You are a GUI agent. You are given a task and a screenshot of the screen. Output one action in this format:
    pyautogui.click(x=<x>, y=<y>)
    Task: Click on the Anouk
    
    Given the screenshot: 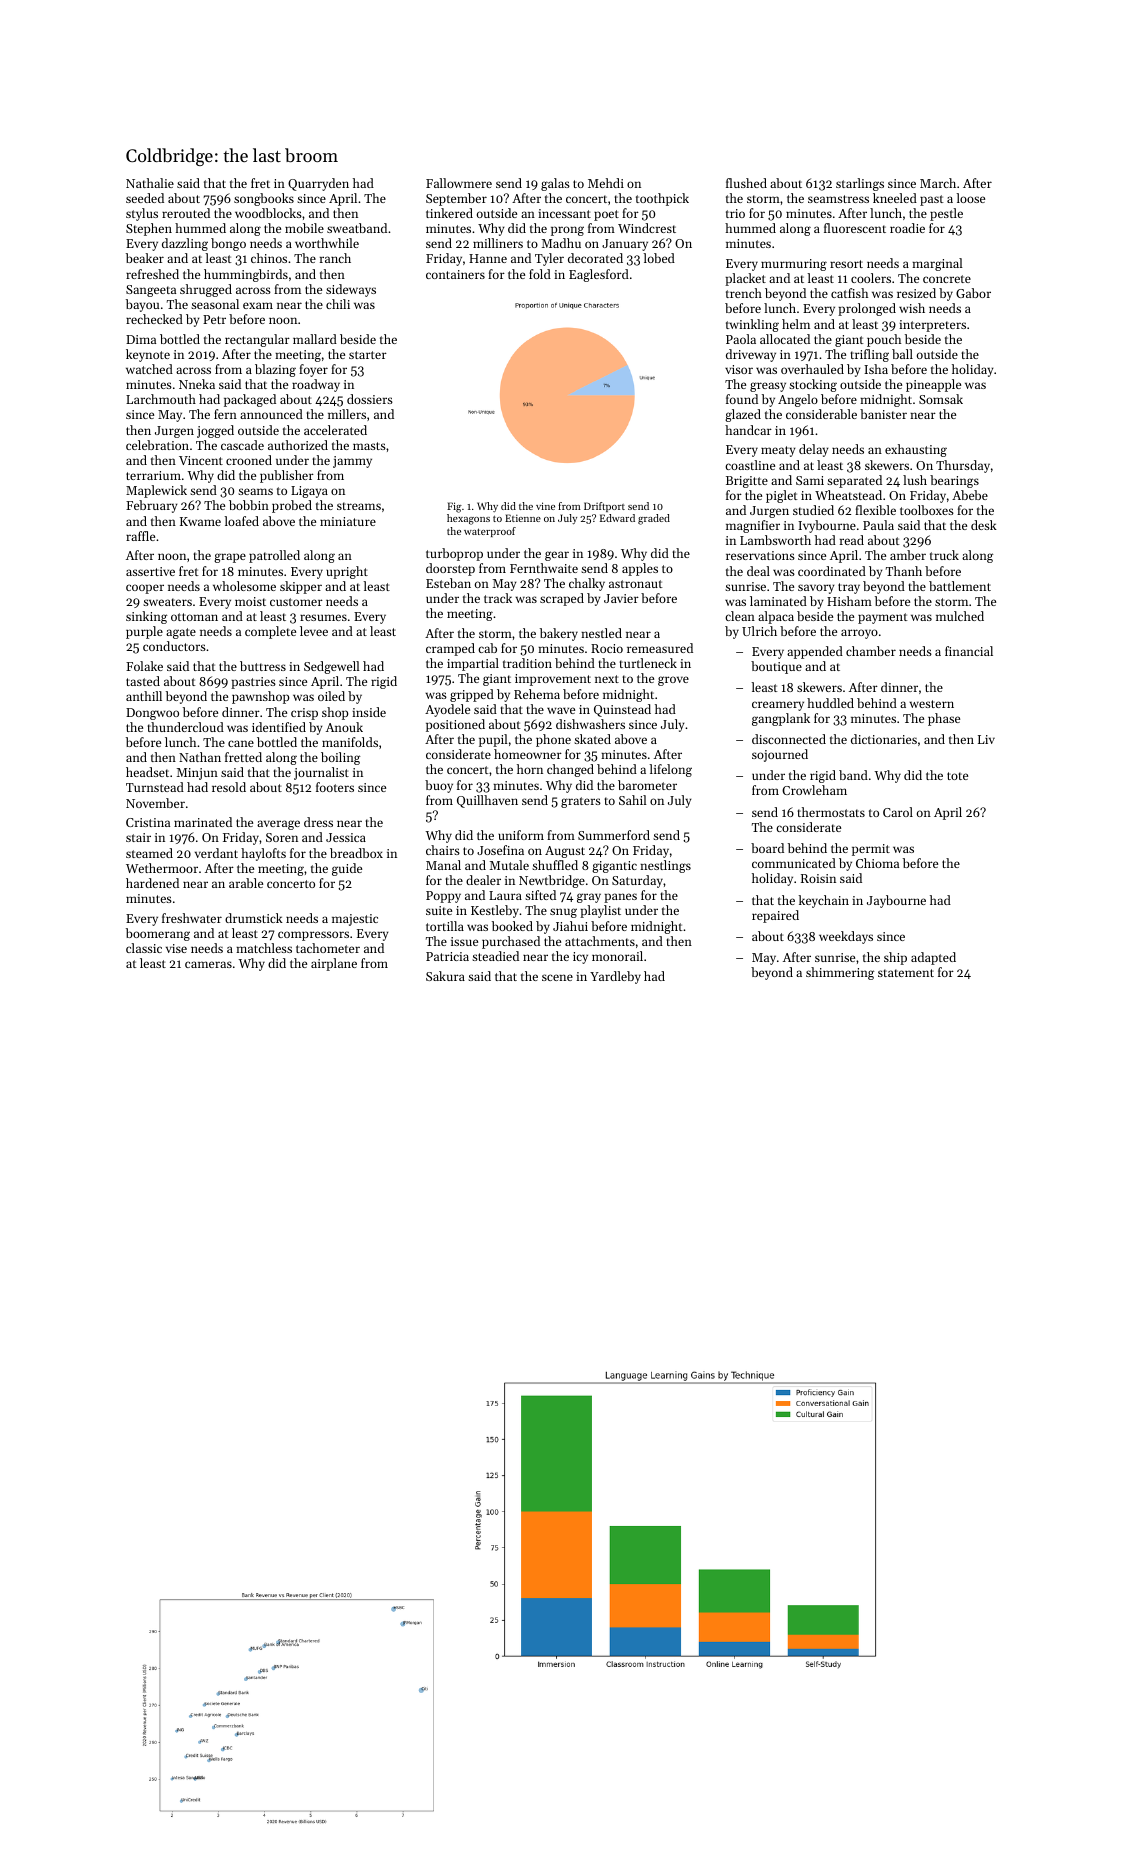 What is the action you would take?
    pyautogui.click(x=344, y=727)
